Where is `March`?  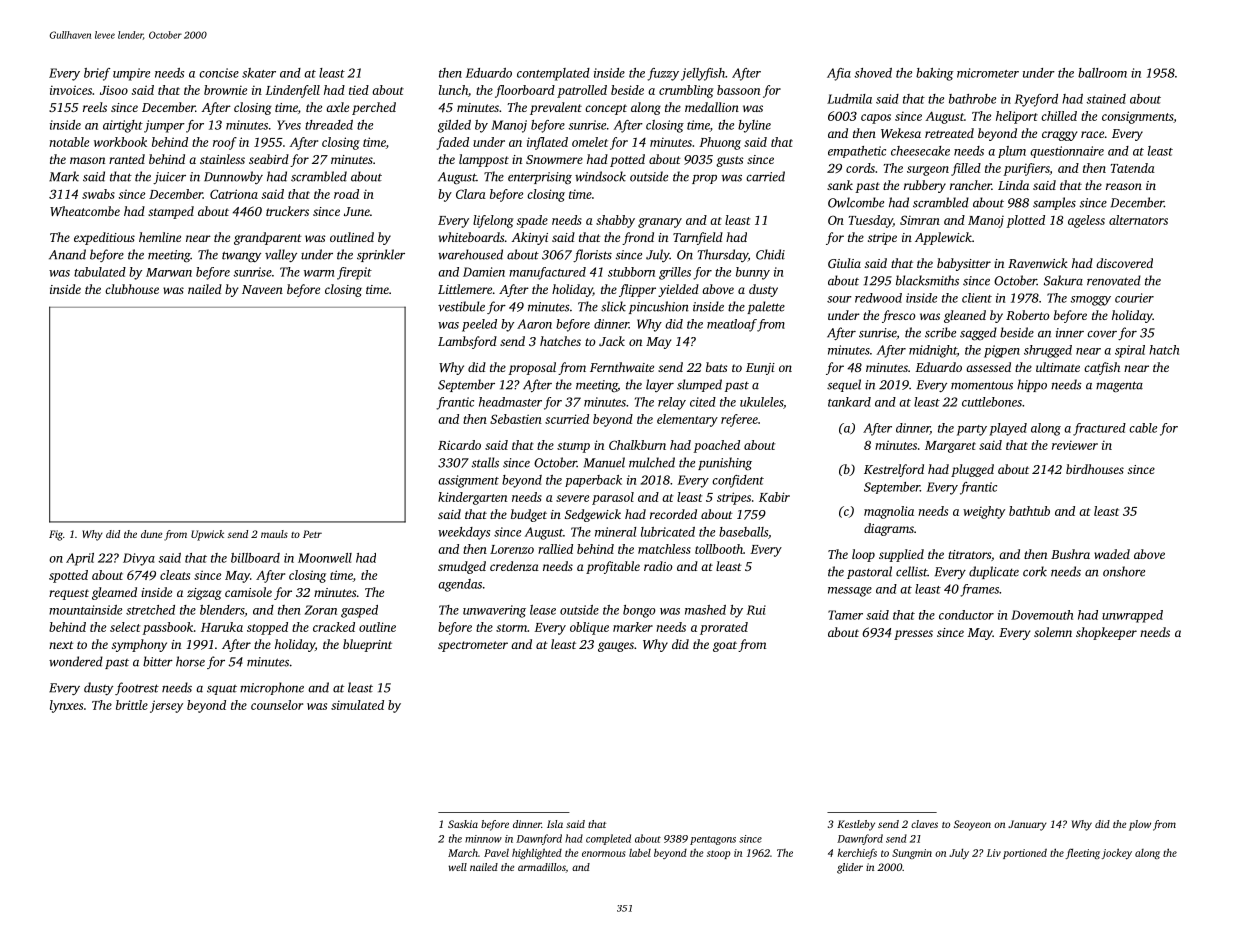 March is located at coordinates (463, 852).
